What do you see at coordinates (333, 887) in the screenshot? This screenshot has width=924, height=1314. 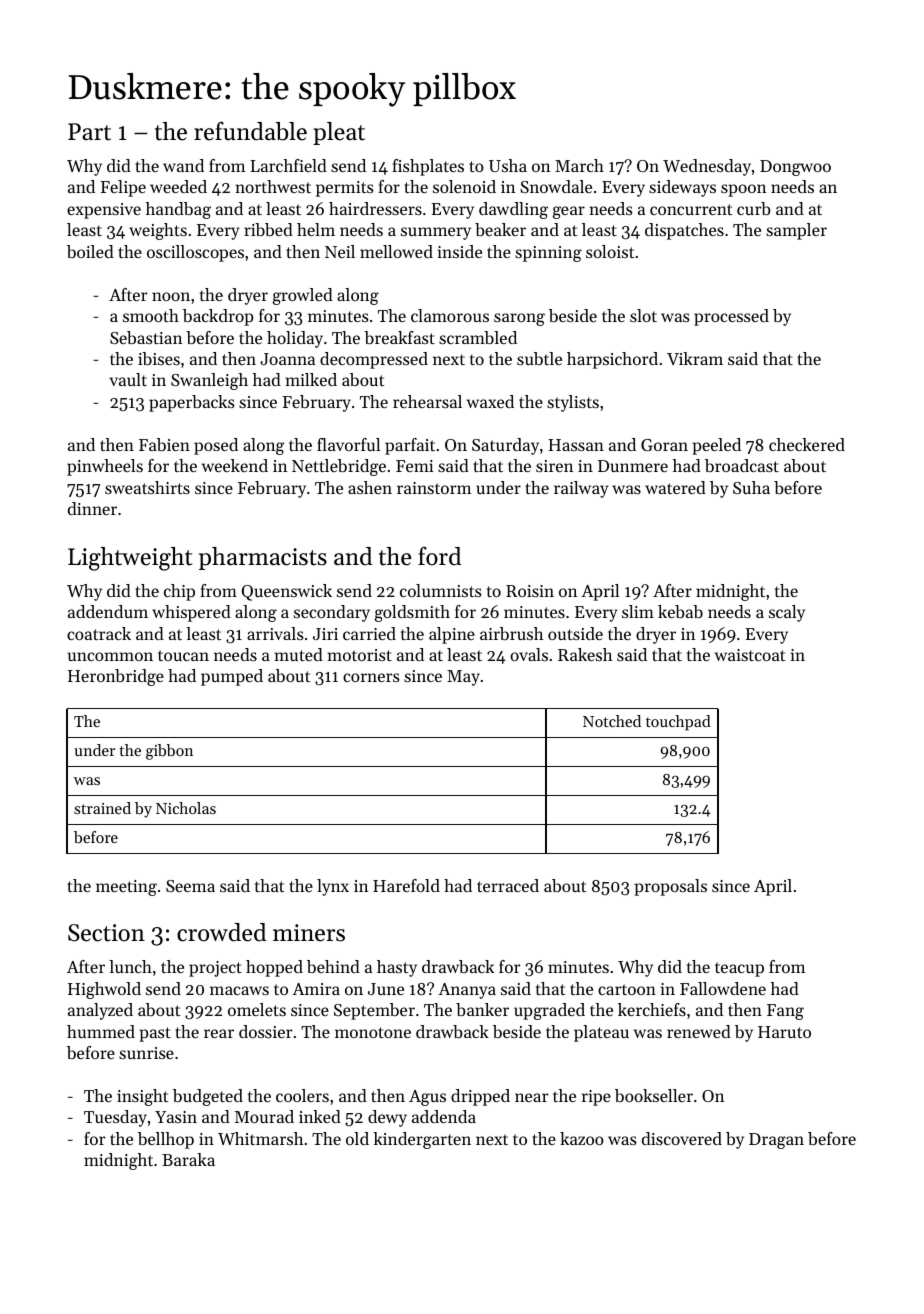 I see `lynx` at bounding box center [333, 887].
